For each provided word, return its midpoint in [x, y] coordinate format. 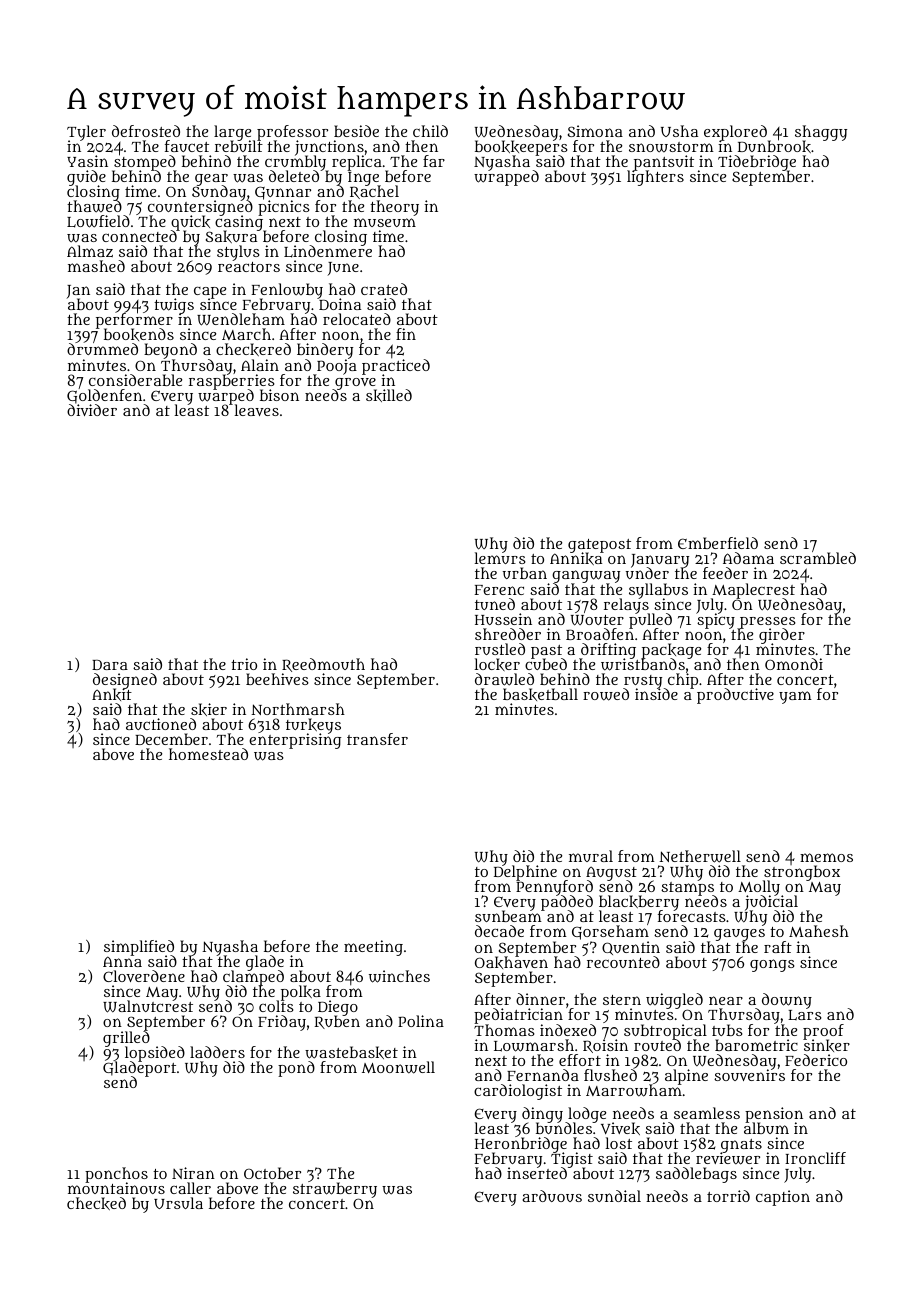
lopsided [155, 1054]
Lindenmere [328, 252]
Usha [679, 131]
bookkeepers [521, 148]
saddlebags [696, 1175]
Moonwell [398, 1067]
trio [244, 664]
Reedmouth [323, 665]
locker [497, 664]
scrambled [818, 558]
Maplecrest [753, 590]
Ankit [112, 695]
